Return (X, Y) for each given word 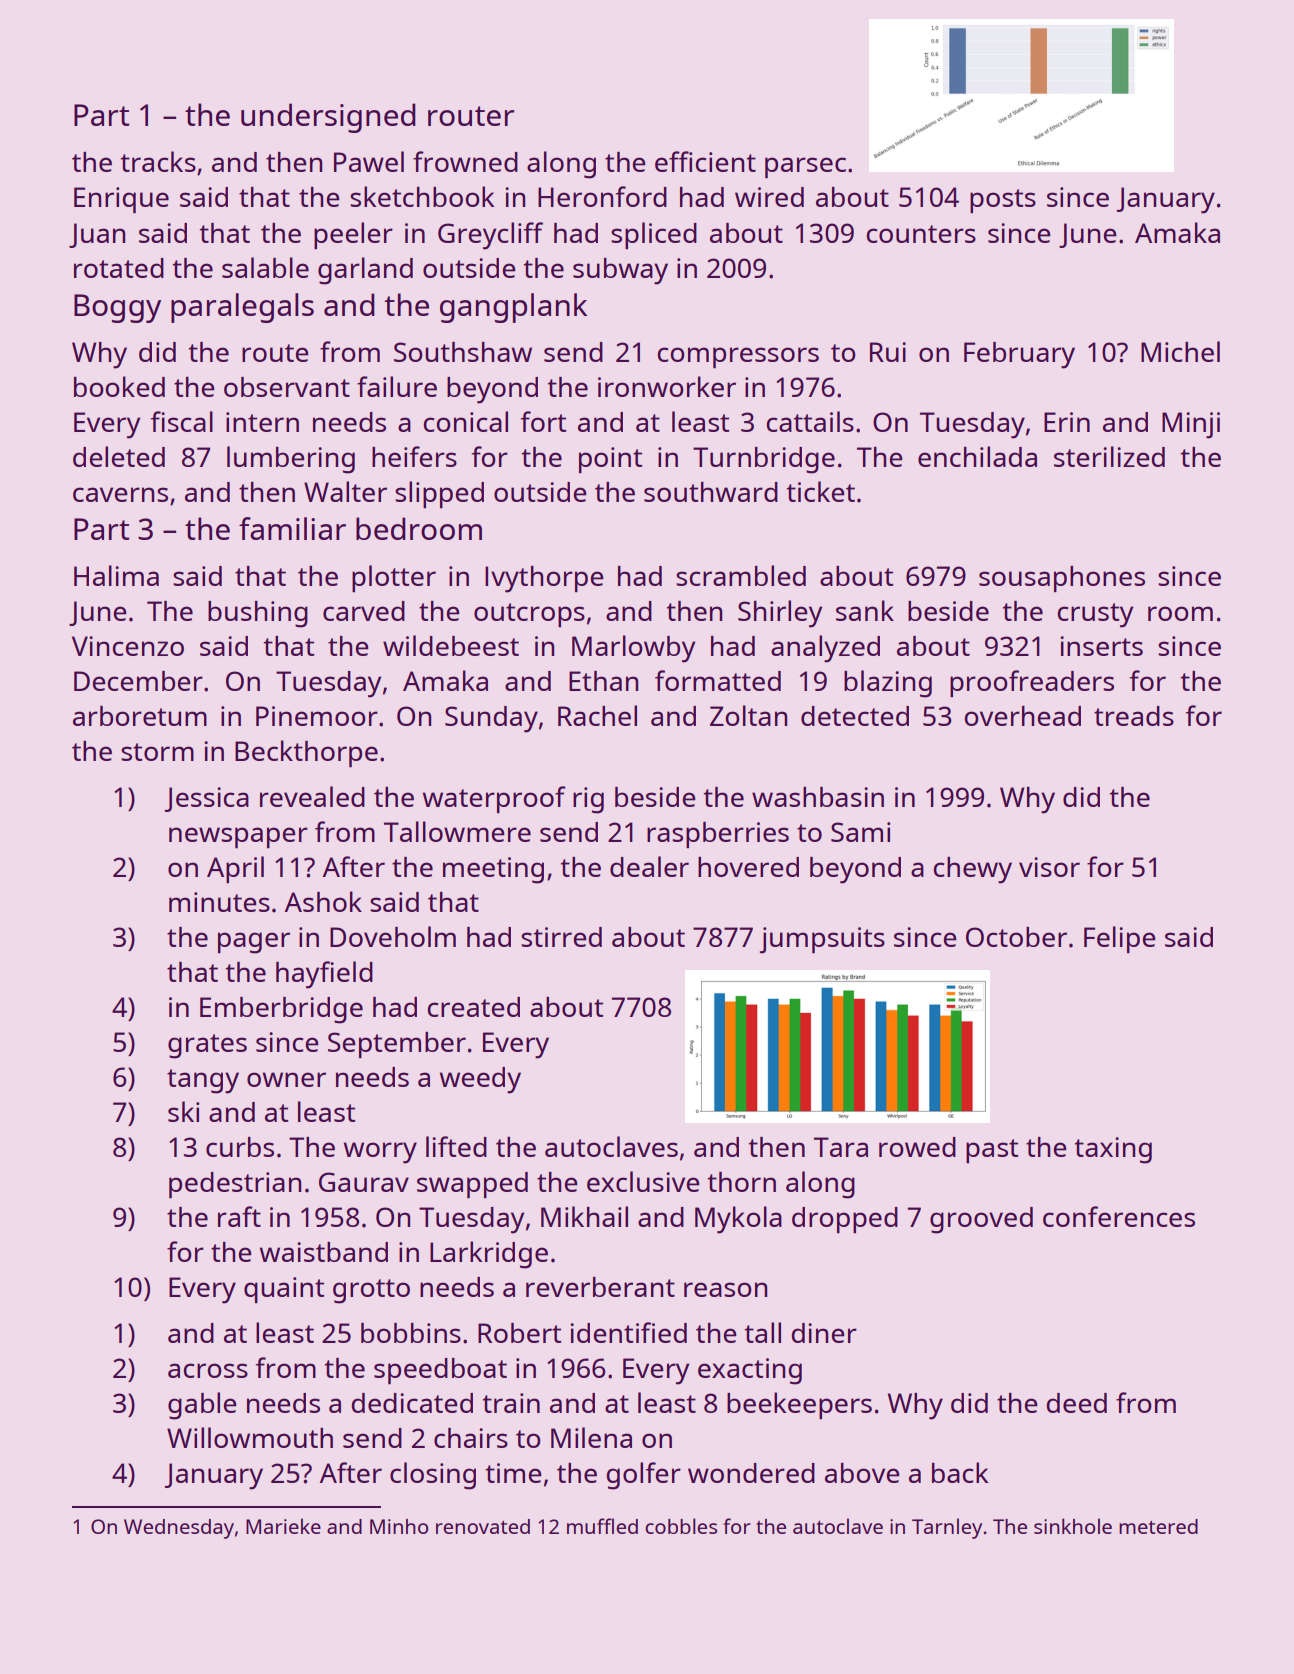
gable (202, 1406)
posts (1003, 201)
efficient (705, 161)
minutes (219, 902)
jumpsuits (822, 940)
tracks (158, 161)
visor (1049, 867)
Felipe (1120, 939)
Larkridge (489, 1255)
